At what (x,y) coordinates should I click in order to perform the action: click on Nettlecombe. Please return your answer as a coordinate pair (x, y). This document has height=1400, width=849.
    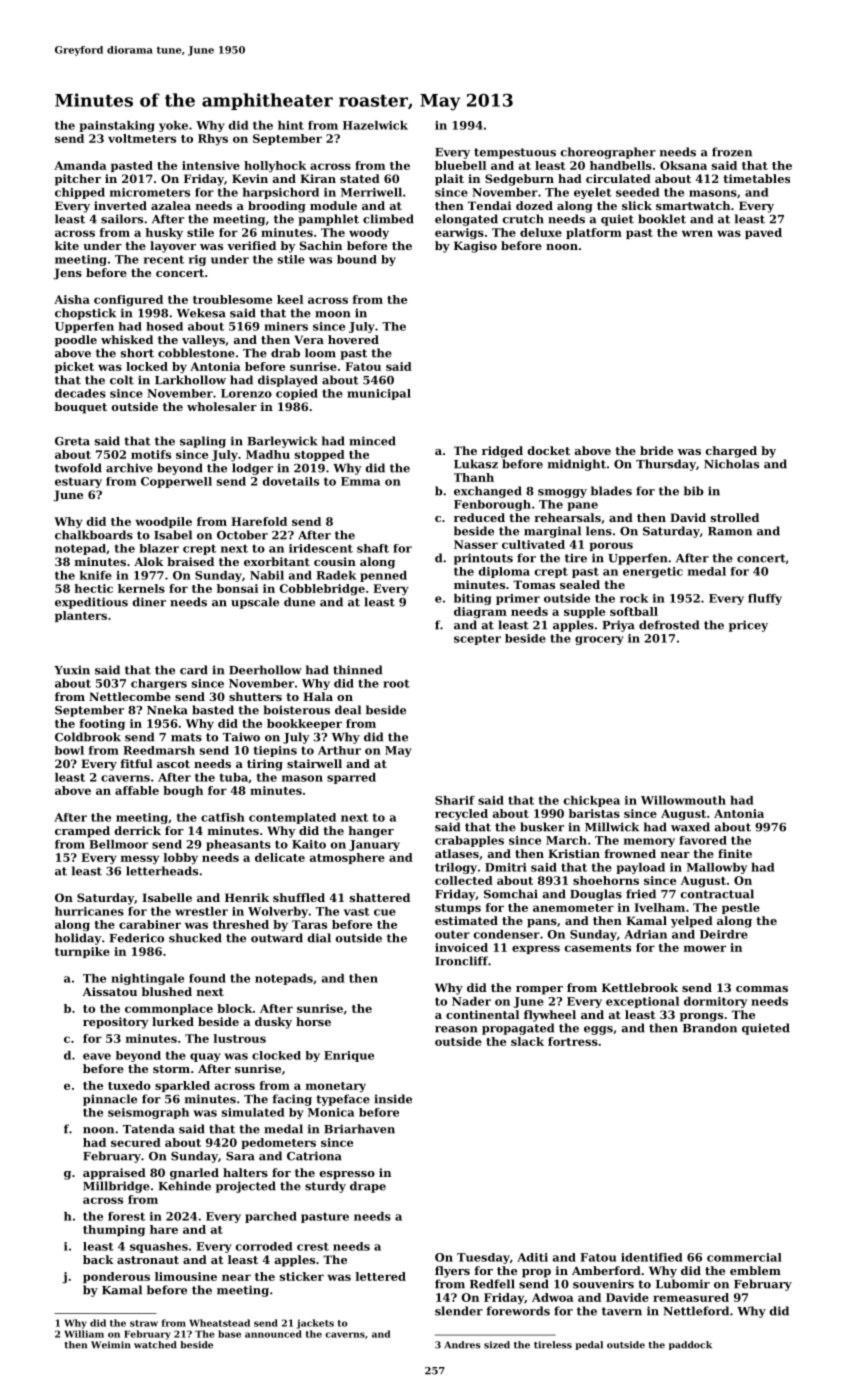
    Looking at the image, I should click on (130, 696).
